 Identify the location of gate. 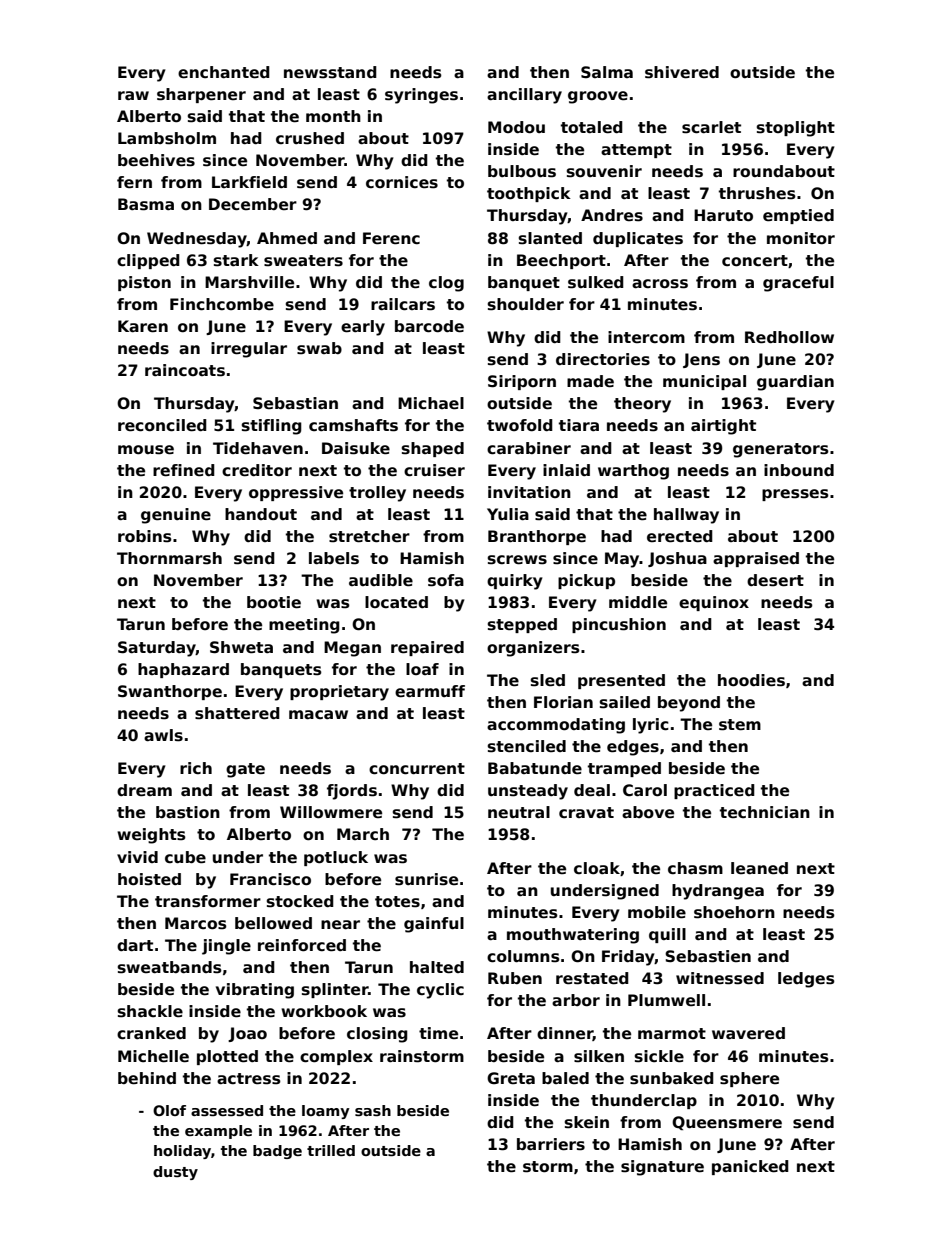
(245, 770).
